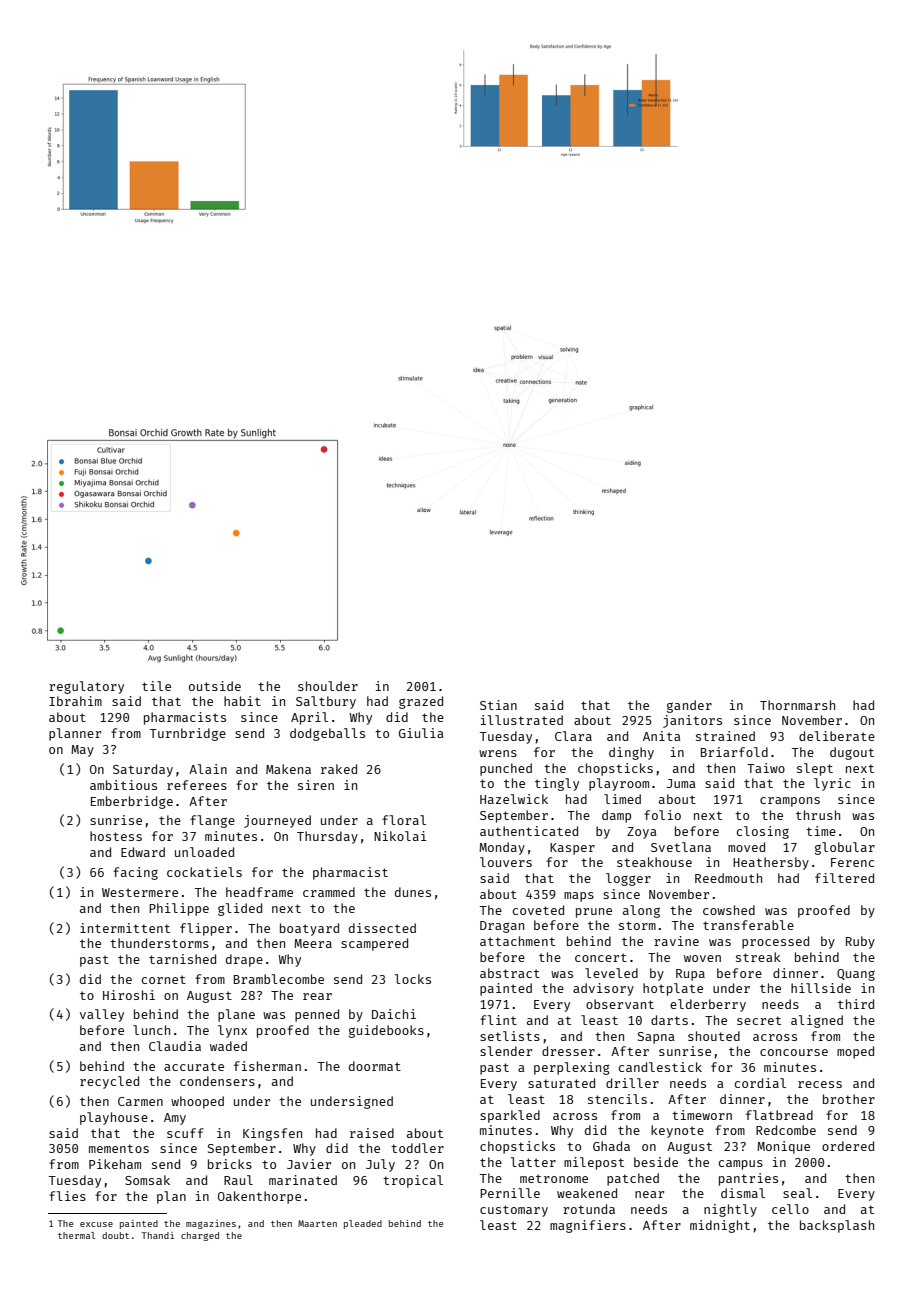 This screenshot has width=924, height=1308. Describe the element at coordinates (797, 705) in the screenshot. I see `Thornmarsh` at that location.
